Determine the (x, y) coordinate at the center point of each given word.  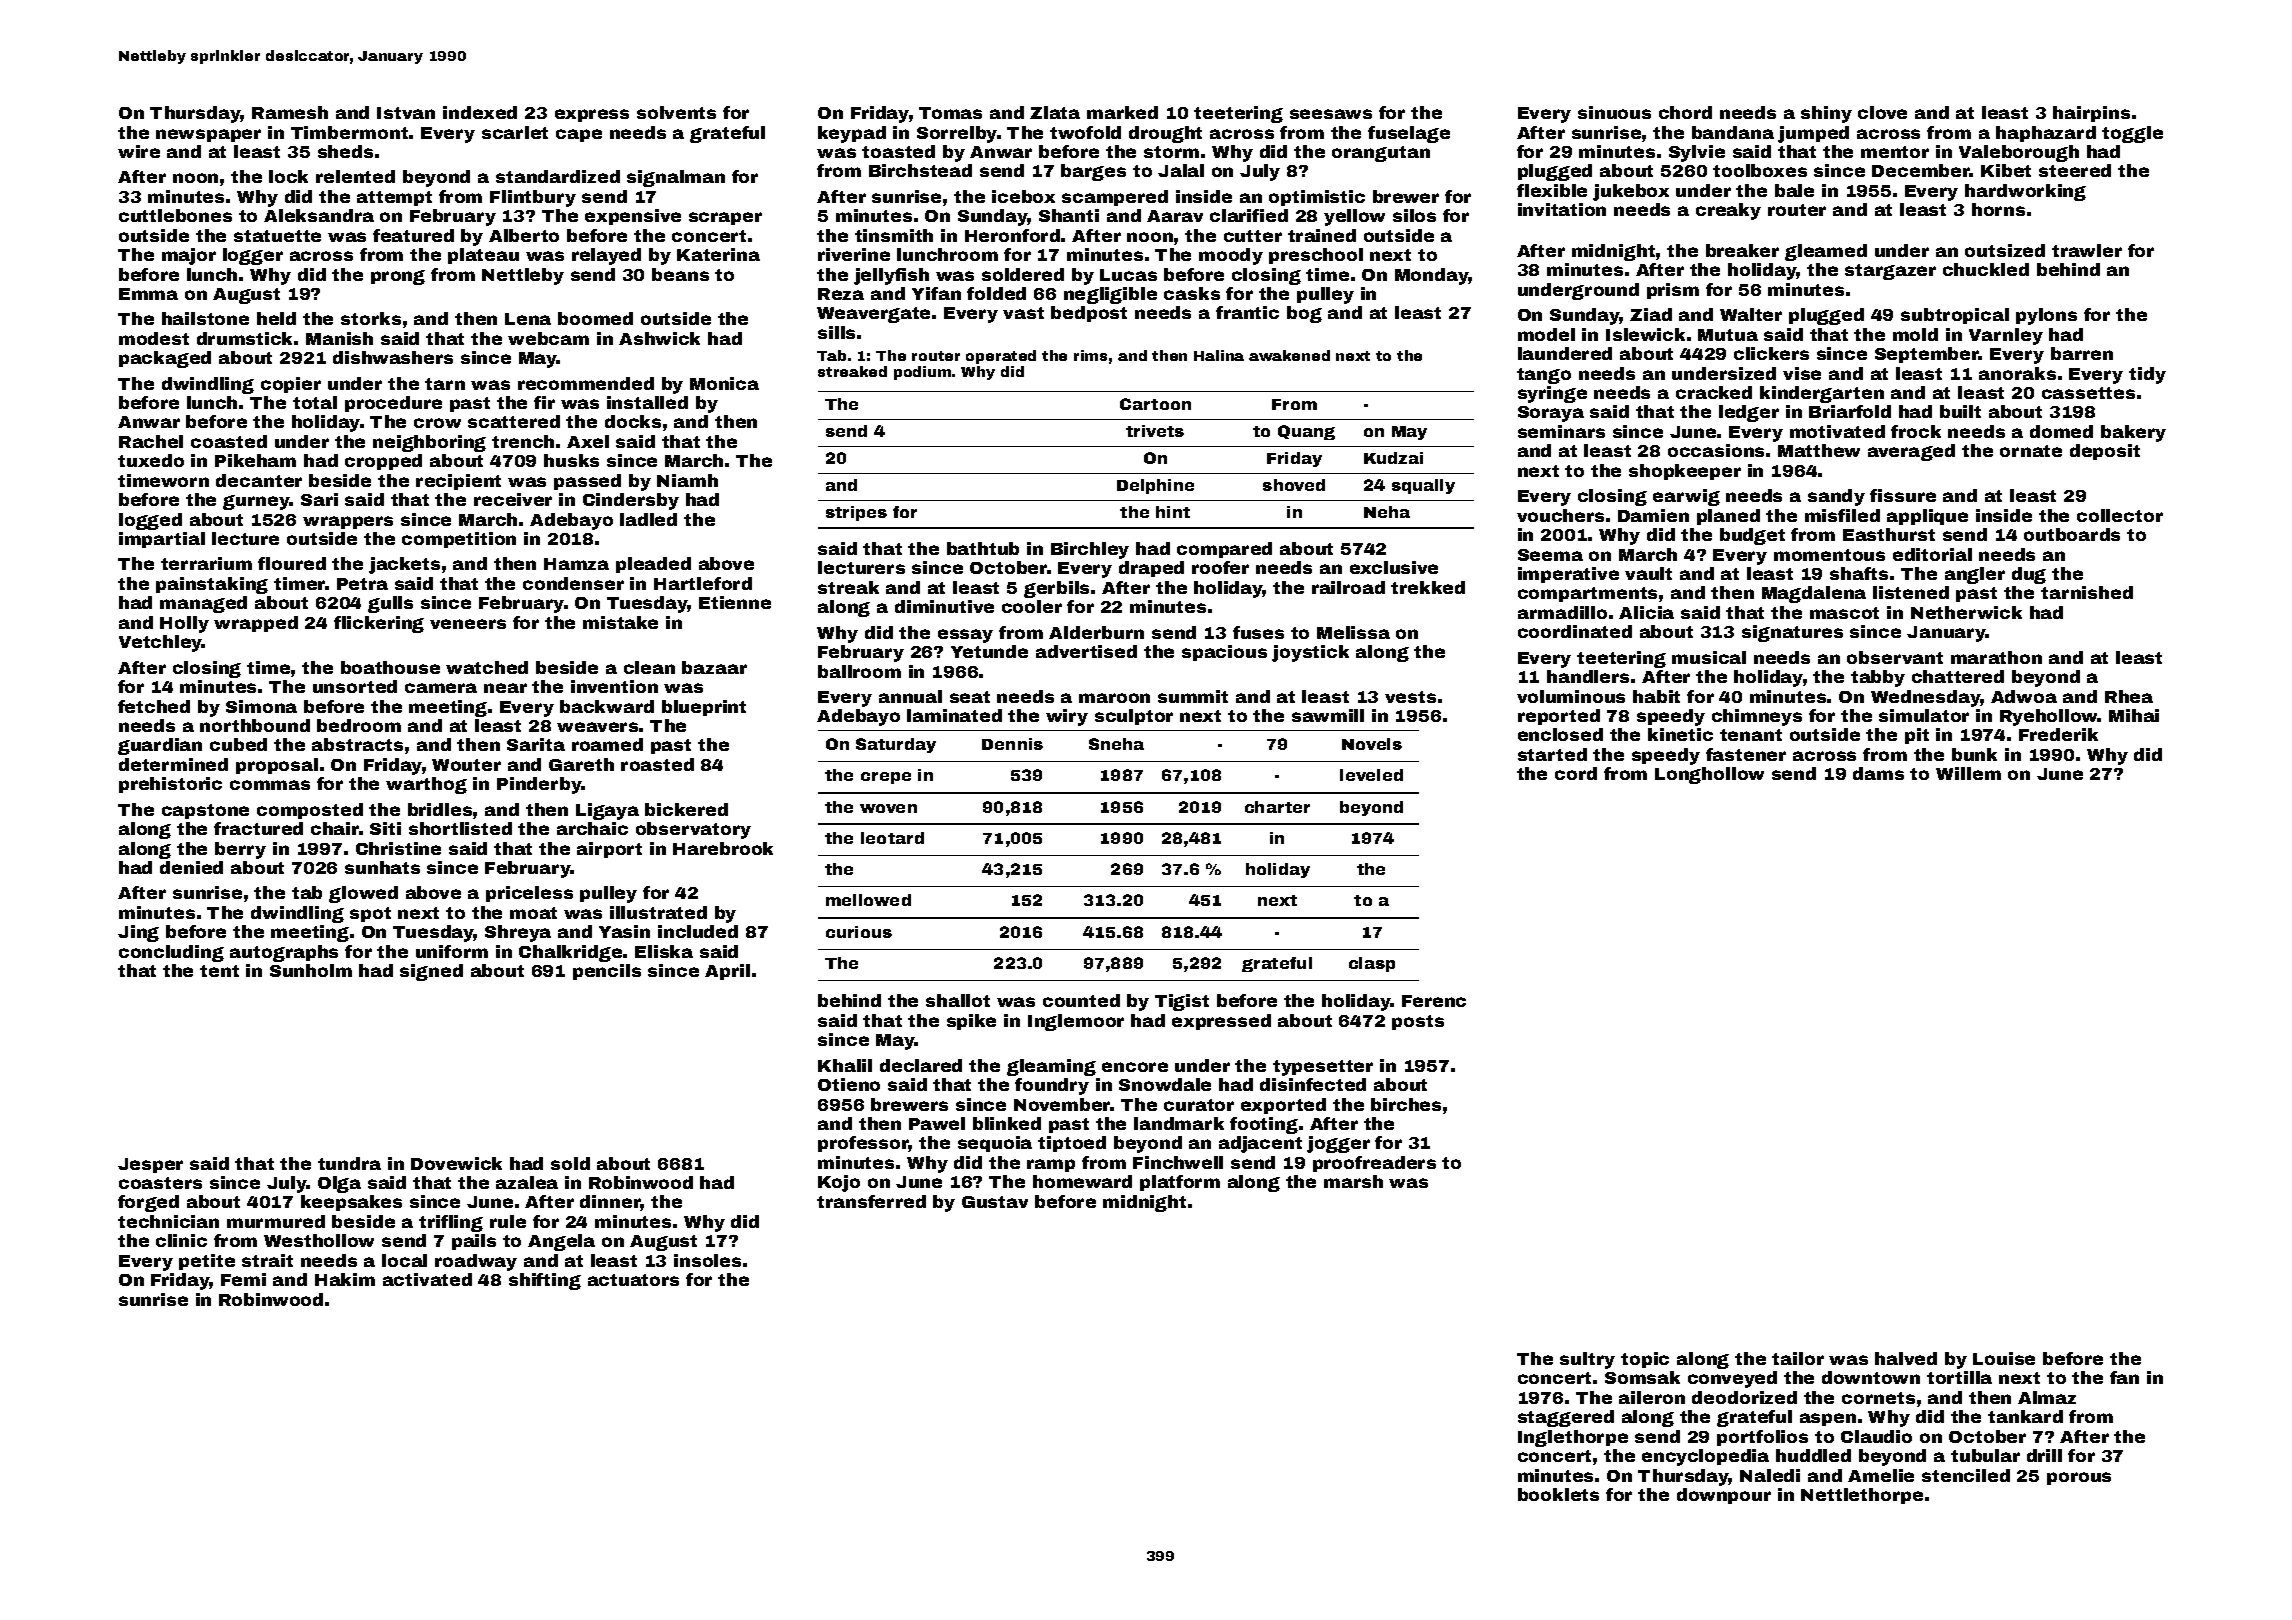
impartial (162, 540)
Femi (243, 1279)
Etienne (735, 602)
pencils (607, 972)
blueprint (704, 708)
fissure (1903, 495)
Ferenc (1434, 1001)
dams (1878, 773)
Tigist (1182, 1002)
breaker (1742, 250)
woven (888, 808)
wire (139, 151)
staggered (1566, 1418)
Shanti (1069, 215)
